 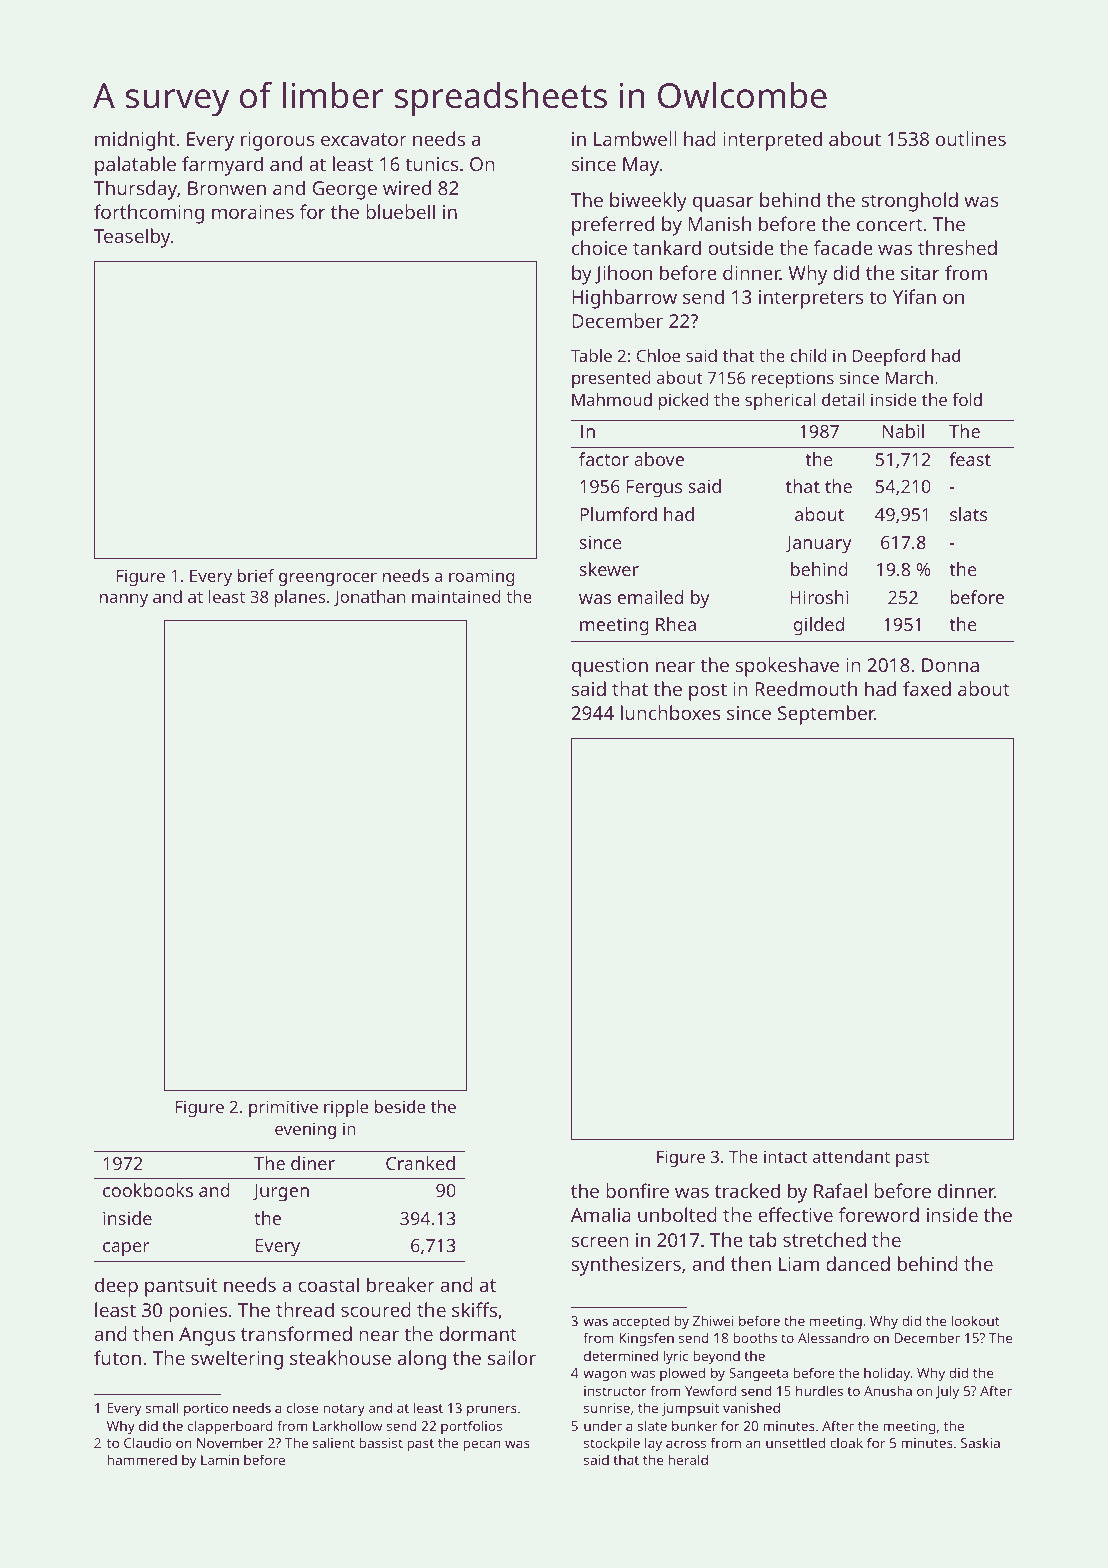 What do you see at coordinates (851, 1156) in the screenshot?
I see `attendant` at bounding box center [851, 1156].
